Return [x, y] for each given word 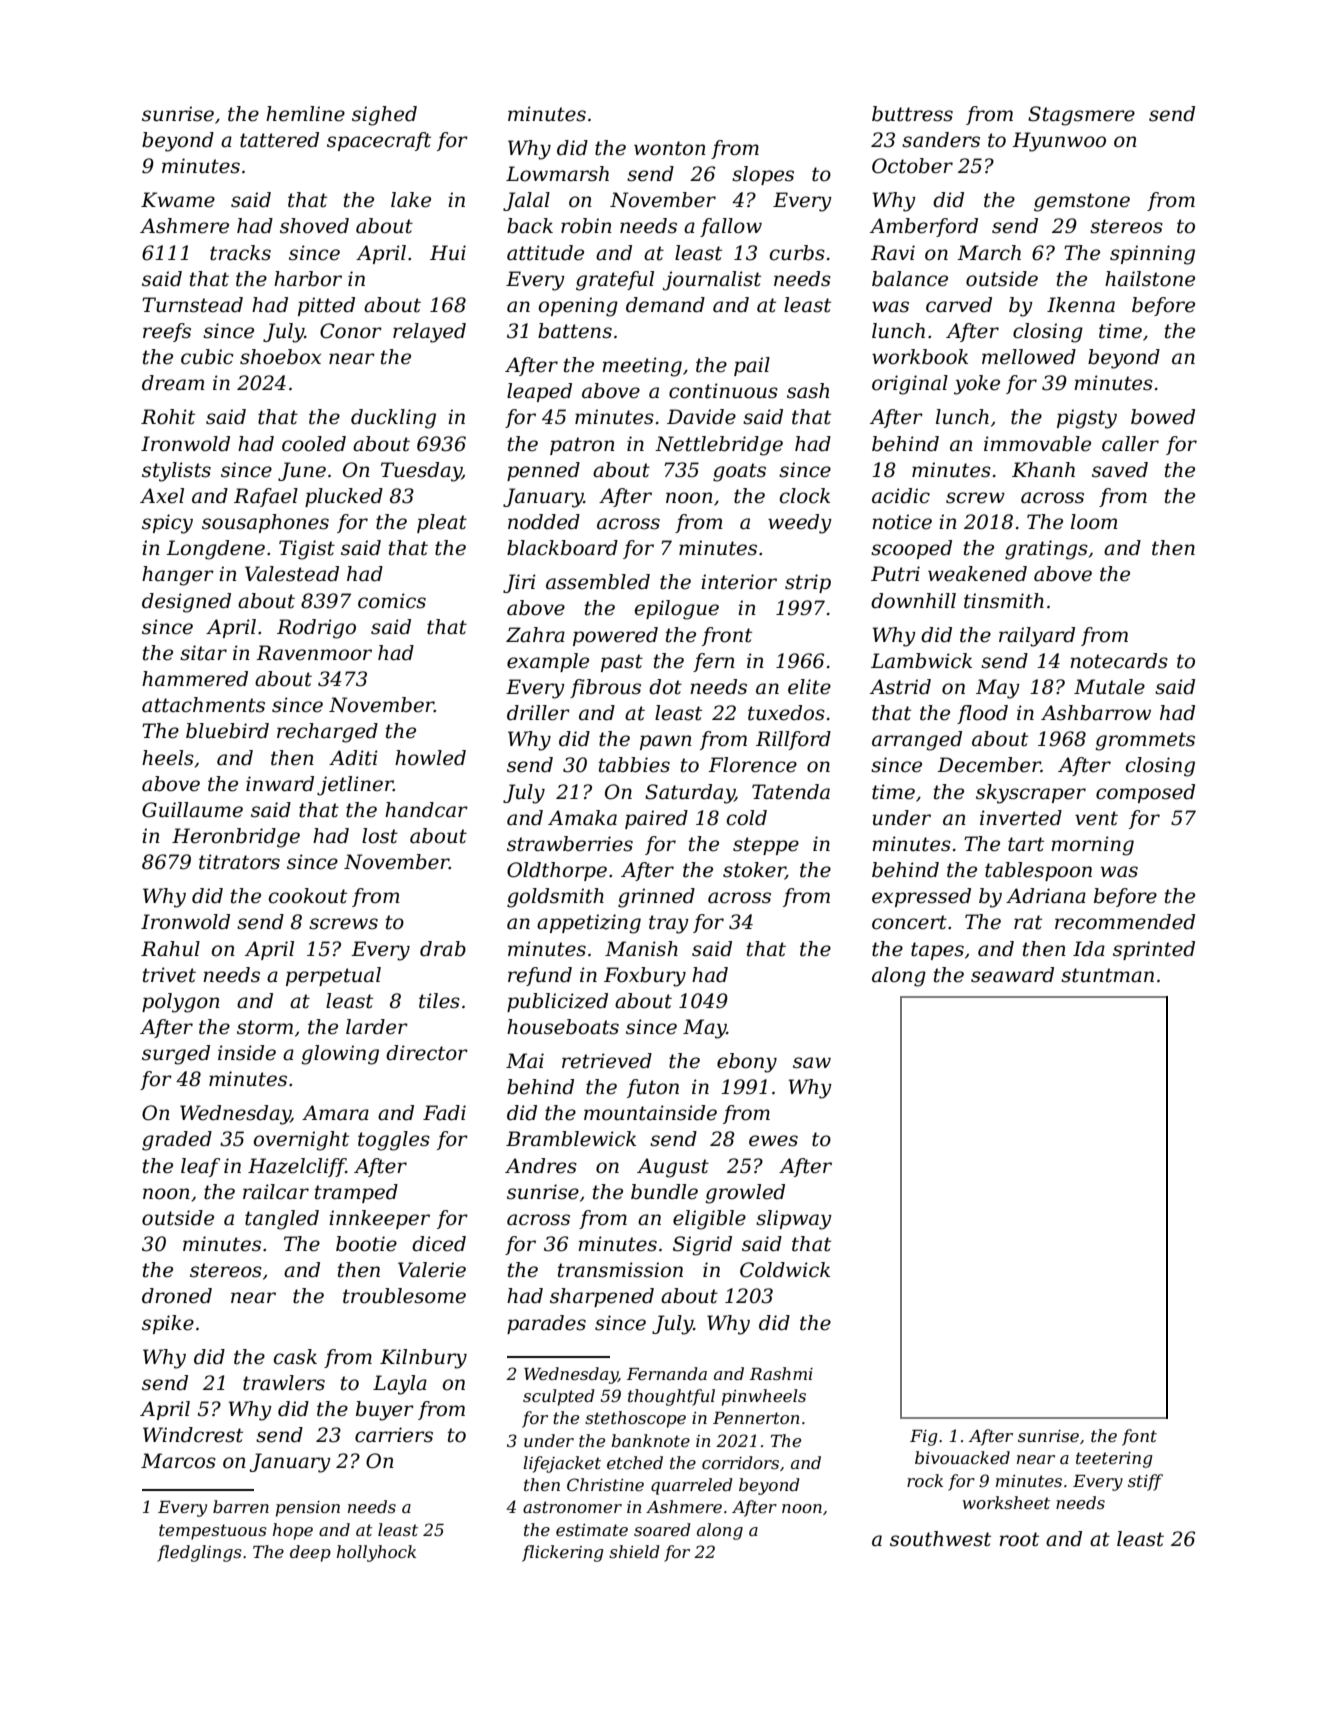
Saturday [690, 794]
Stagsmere [1081, 116]
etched [635, 1462]
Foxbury [645, 977]
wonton [670, 148]
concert [909, 922]
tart [1026, 844]
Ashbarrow [1096, 713]
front [727, 636]
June [302, 471]
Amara [335, 1113]
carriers [394, 1435]
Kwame [178, 200]
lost [380, 836]
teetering [1114, 1460]
